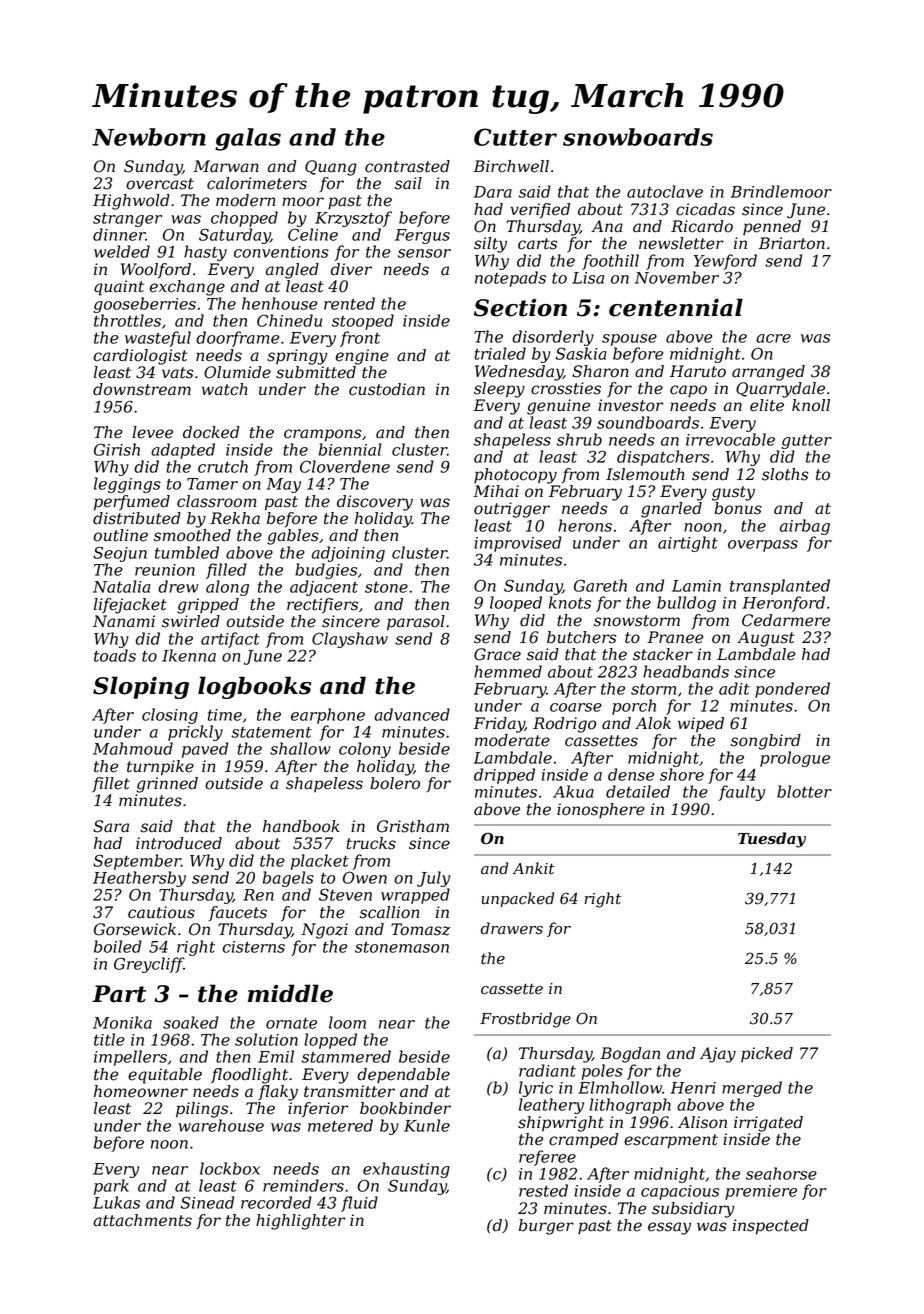  I want to click on knoll, so click(811, 405).
